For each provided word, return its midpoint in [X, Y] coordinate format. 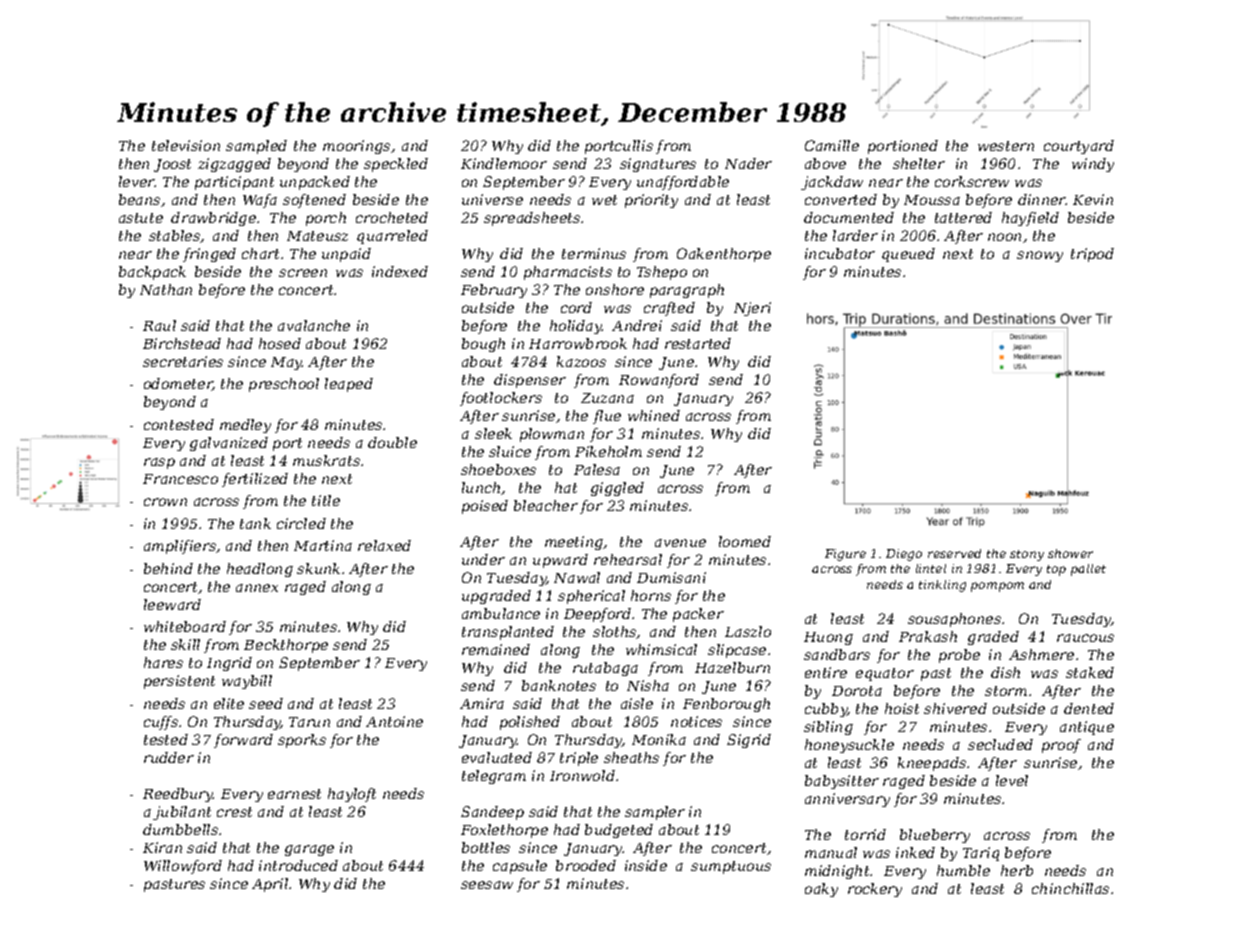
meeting [574, 543]
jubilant [182, 813]
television [186, 145]
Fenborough [726, 705]
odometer [178, 384]
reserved [954, 553]
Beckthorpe [286, 646]
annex [257, 588]
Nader [748, 163]
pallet [1088, 570]
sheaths [631, 757]
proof [1061, 746]
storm [1006, 691]
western [1006, 146]
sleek [493, 433]
